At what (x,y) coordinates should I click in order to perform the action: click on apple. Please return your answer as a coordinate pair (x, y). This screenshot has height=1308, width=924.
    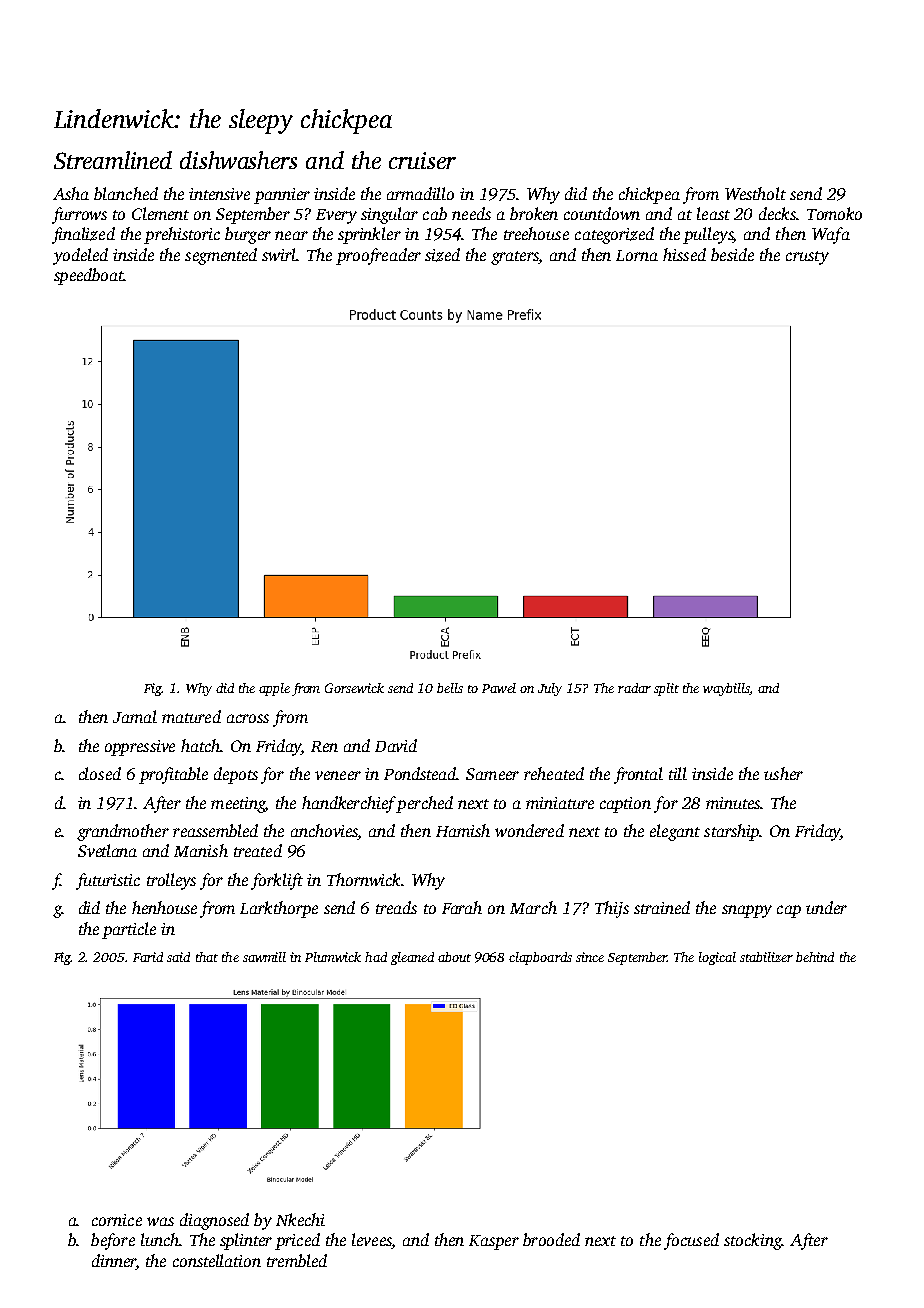
    Looking at the image, I should click on (274, 689).
